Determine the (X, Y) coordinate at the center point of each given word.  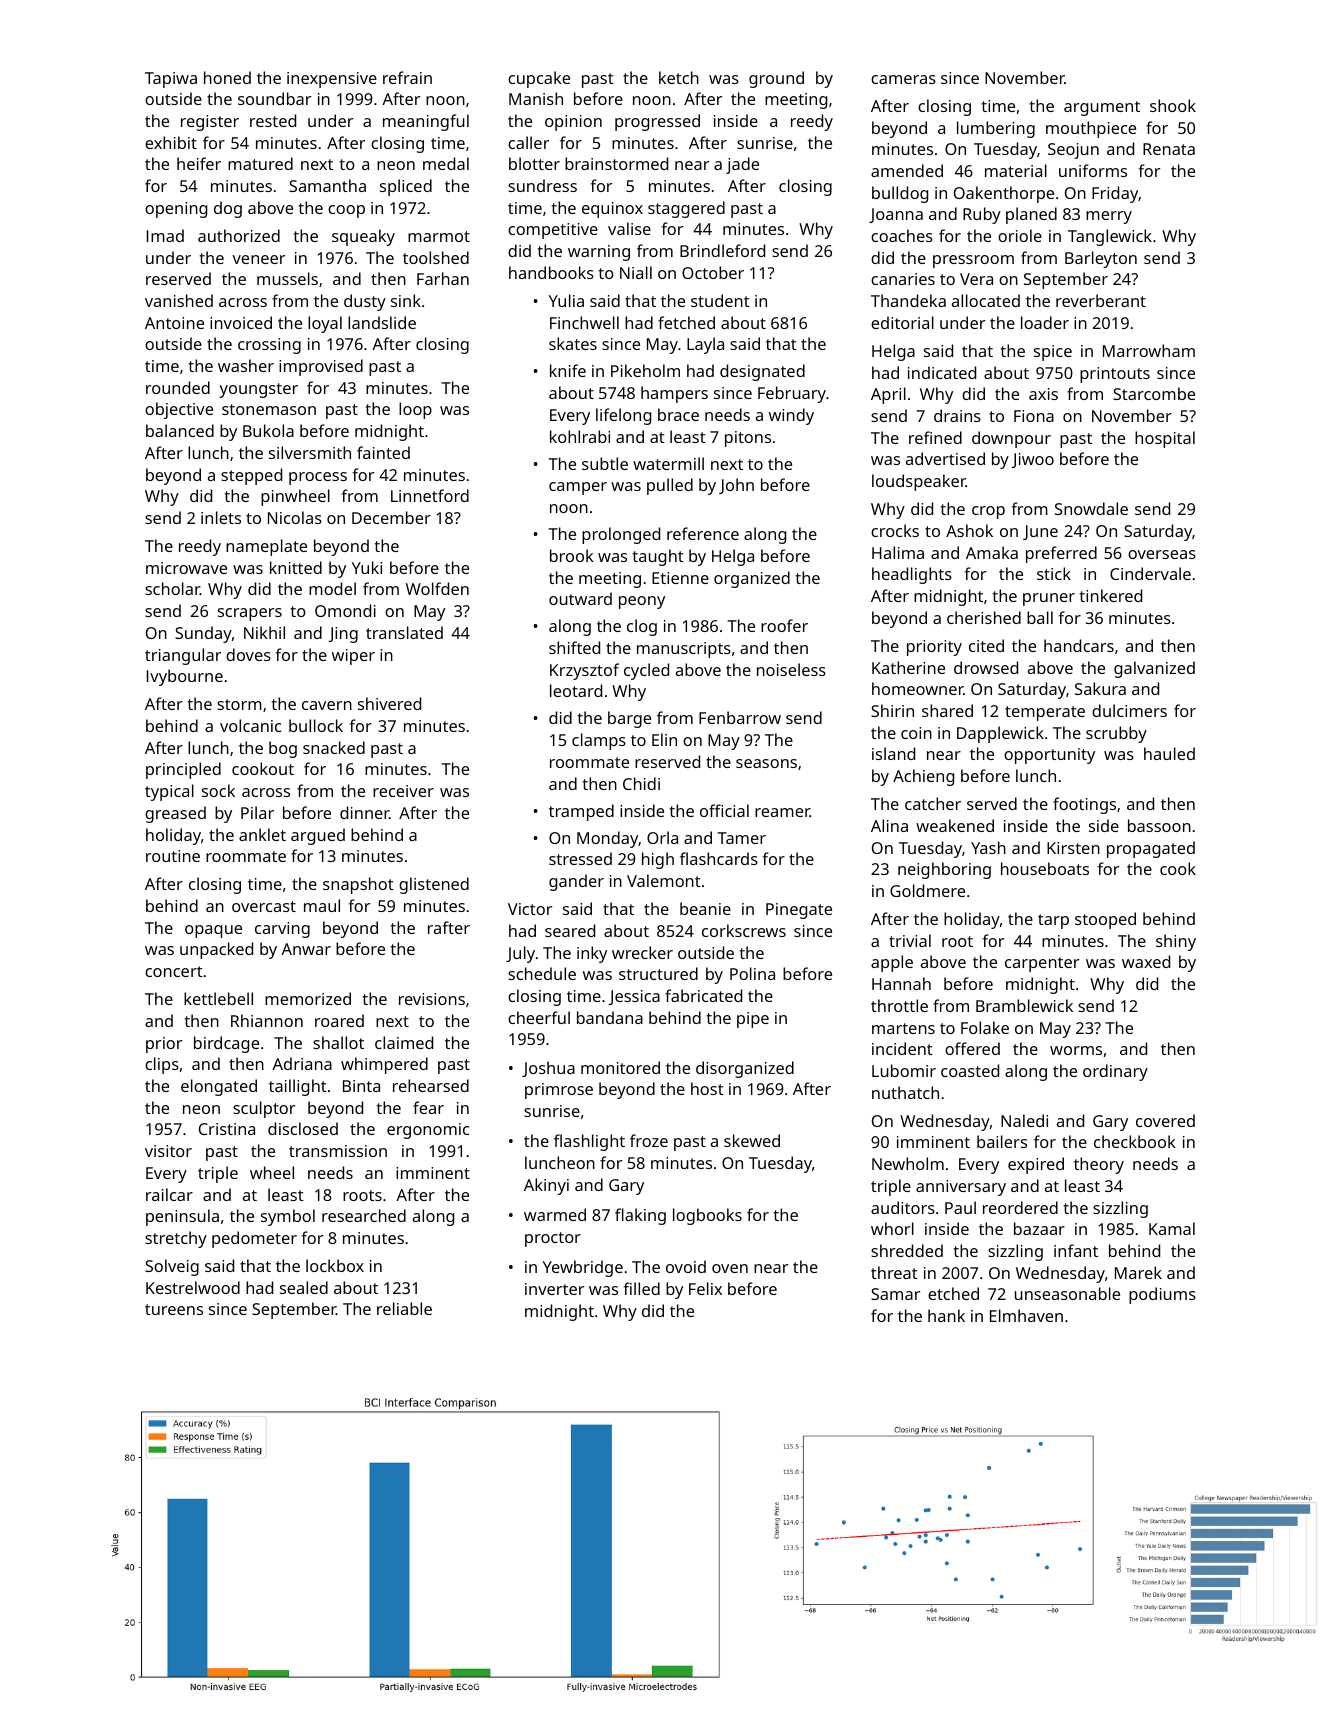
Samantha (327, 185)
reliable (404, 1308)
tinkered (1111, 595)
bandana (610, 1017)
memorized (308, 998)
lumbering (996, 129)
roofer (784, 625)
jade (742, 165)
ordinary (1115, 1072)
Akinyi (546, 1186)
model (332, 588)
